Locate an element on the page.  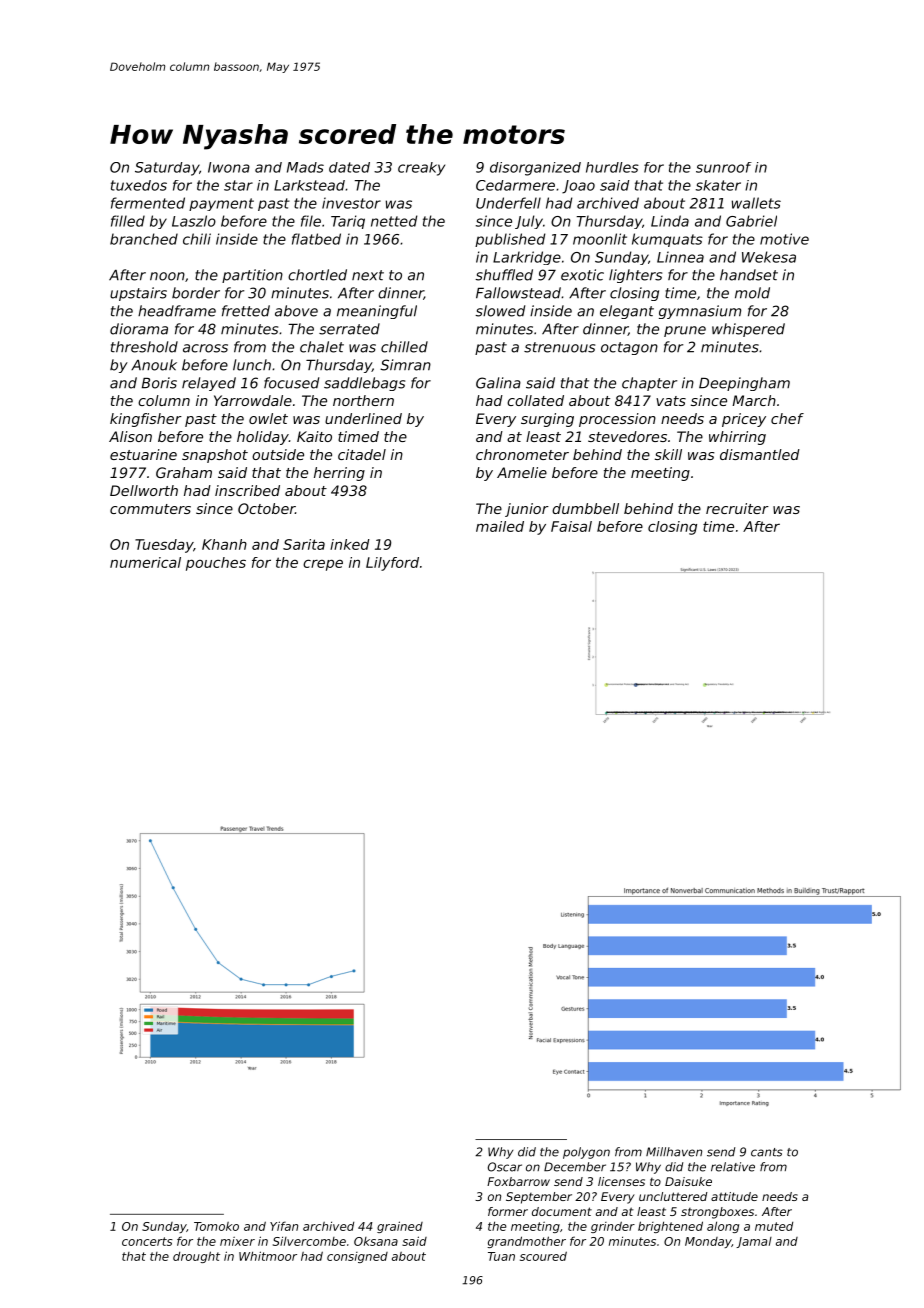
cants is located at coordinates (767, 1152).
